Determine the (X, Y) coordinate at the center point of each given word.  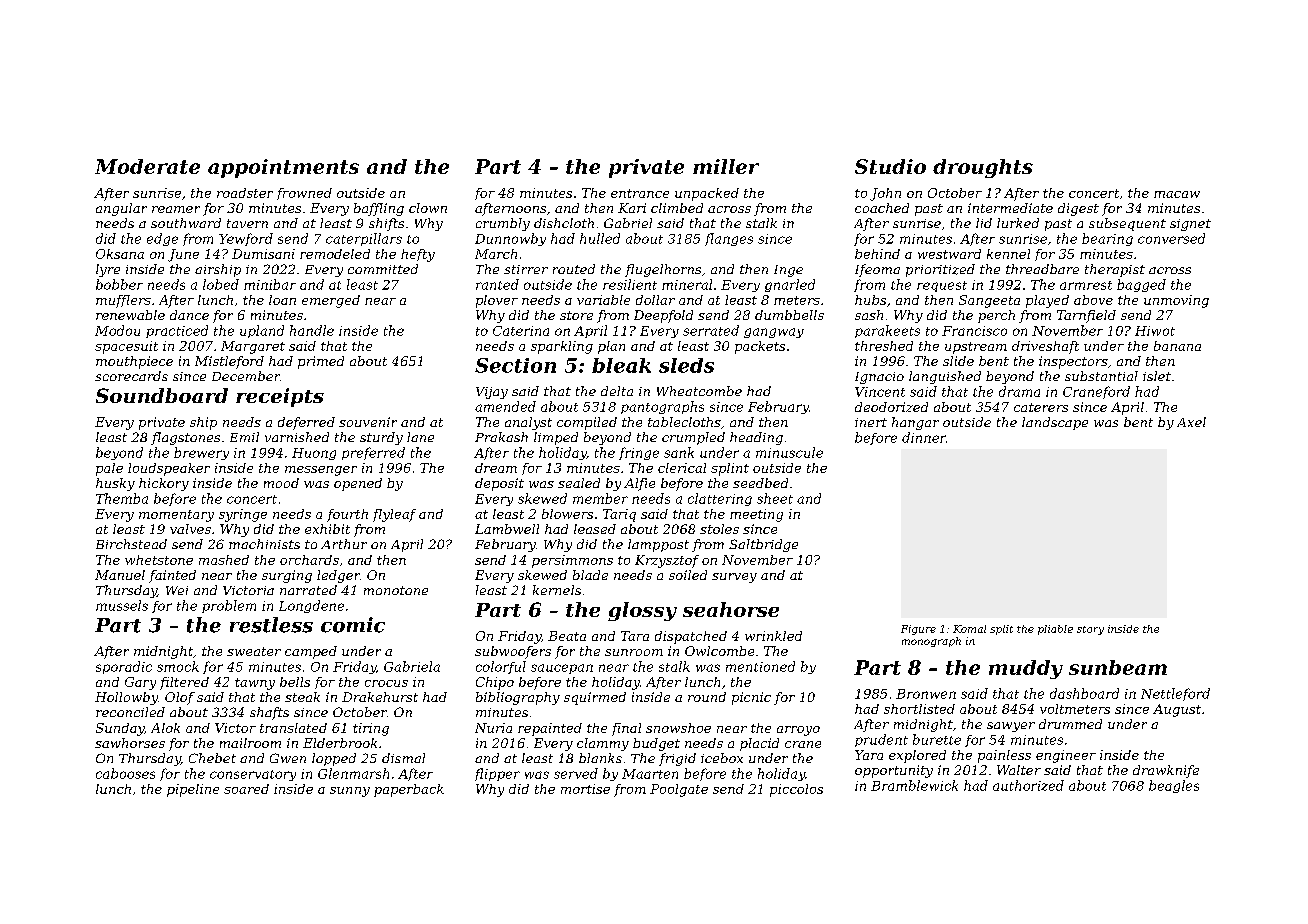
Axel (1191, 422)
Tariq (619, 515)
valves (190, 529)
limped (556, 438)
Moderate (147, 166)
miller (726, 166)
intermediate (1010, 208)
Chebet (212, 758)
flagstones (185, 438)
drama (1019, 391)
